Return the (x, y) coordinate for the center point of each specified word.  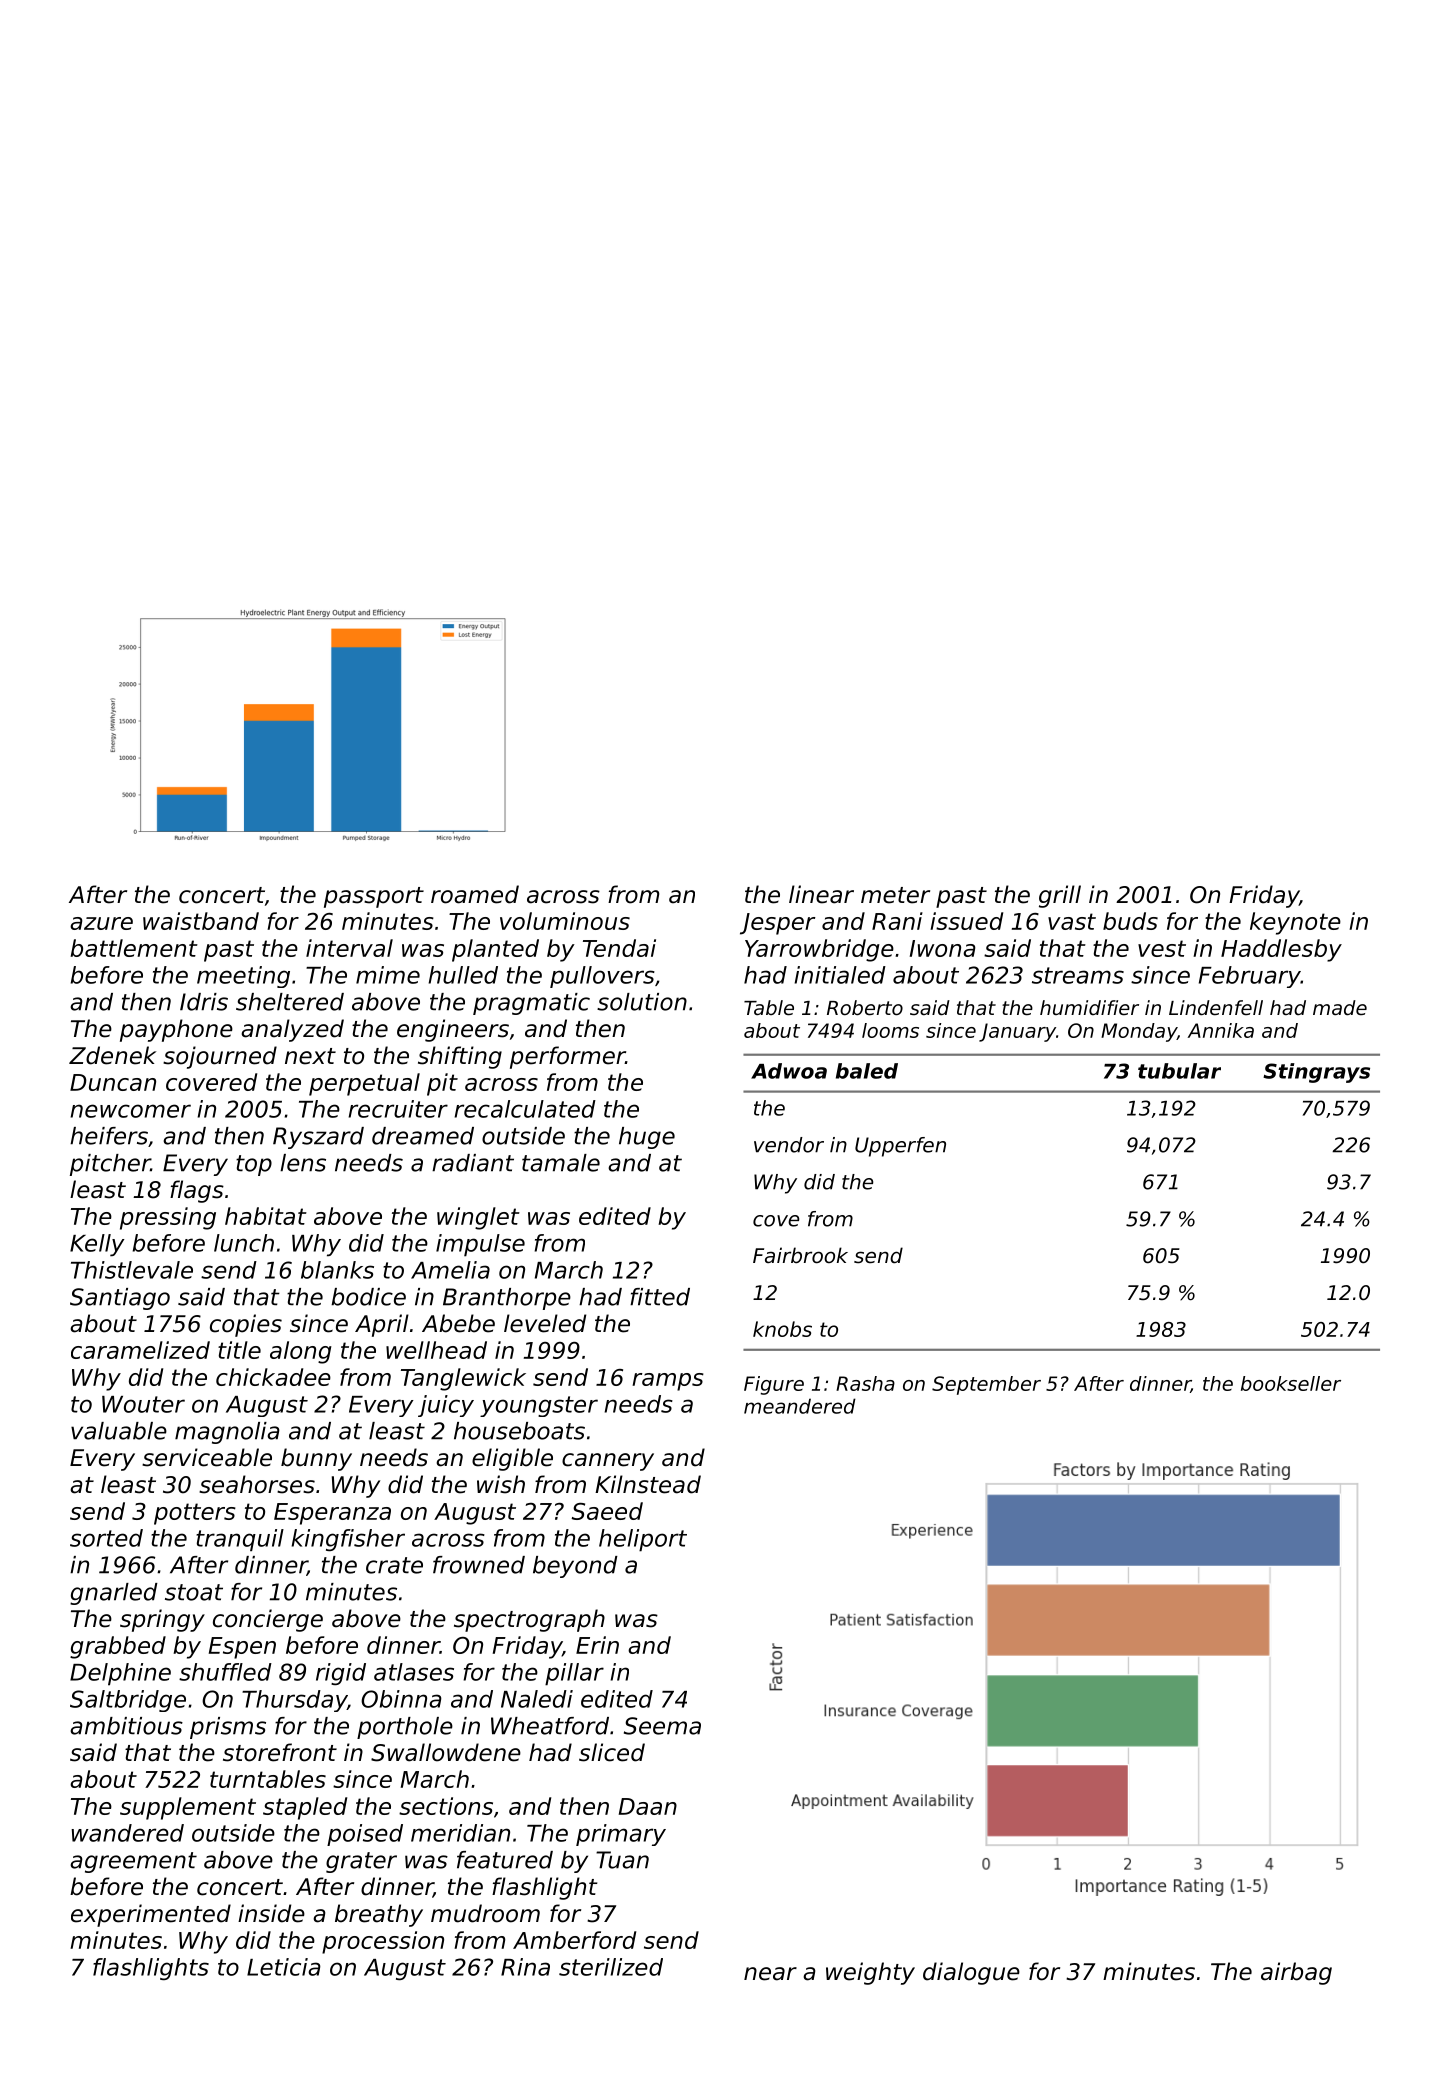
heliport (643, 1540)
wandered (127, 1833)
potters (195, 1514)
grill (1060, 896)
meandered (800, 1406)
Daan (648, 1806)
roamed (475, 894)
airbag (1296, 1973)
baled (867, 1071)
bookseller (1291, 1383)
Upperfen (900, 1147)
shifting (460, 1057)
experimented (151, 1915)
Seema (662, 1726)
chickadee (273, 1377)
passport (374, 897)
